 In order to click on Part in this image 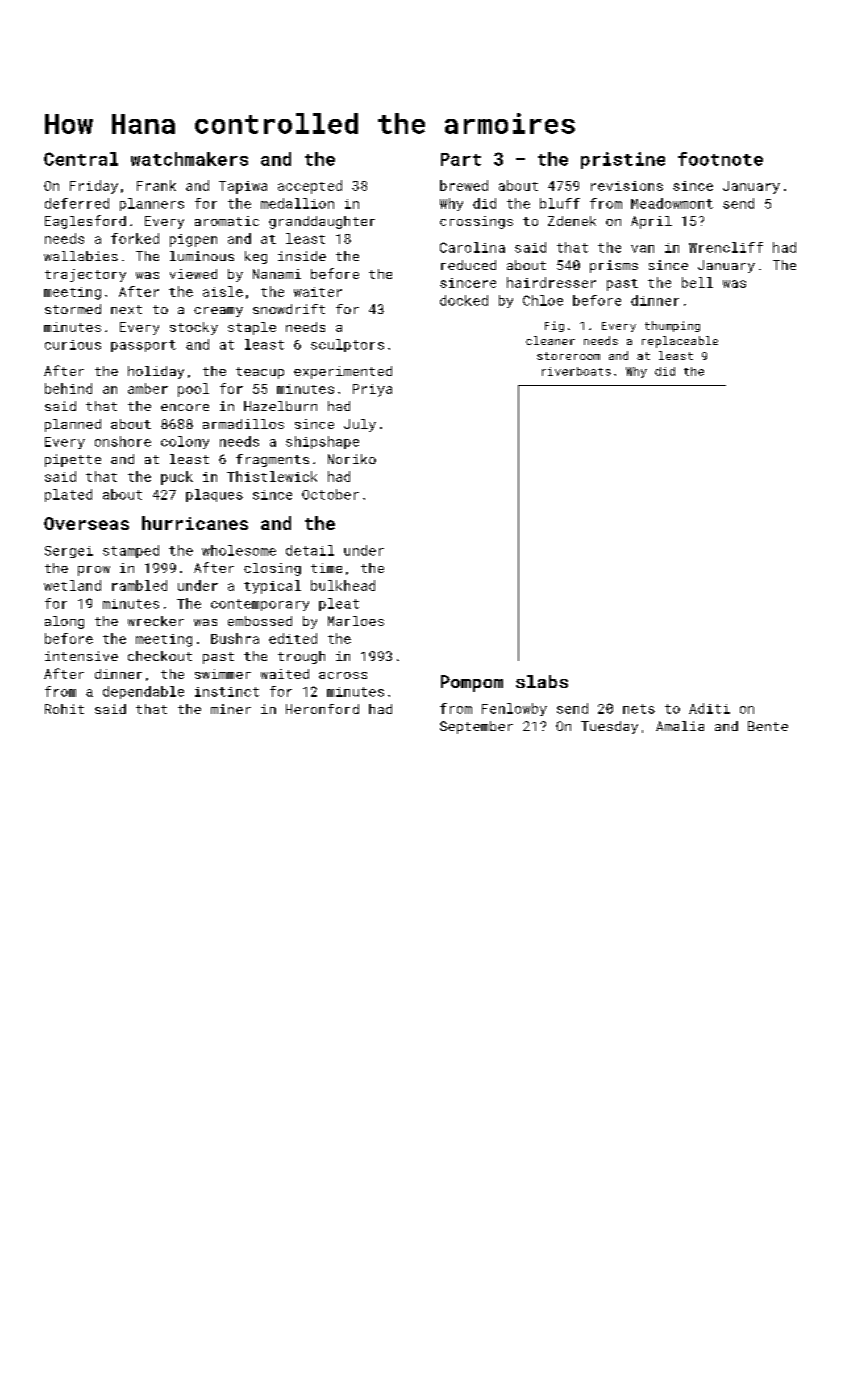, I will do `click(461, 159)`.
